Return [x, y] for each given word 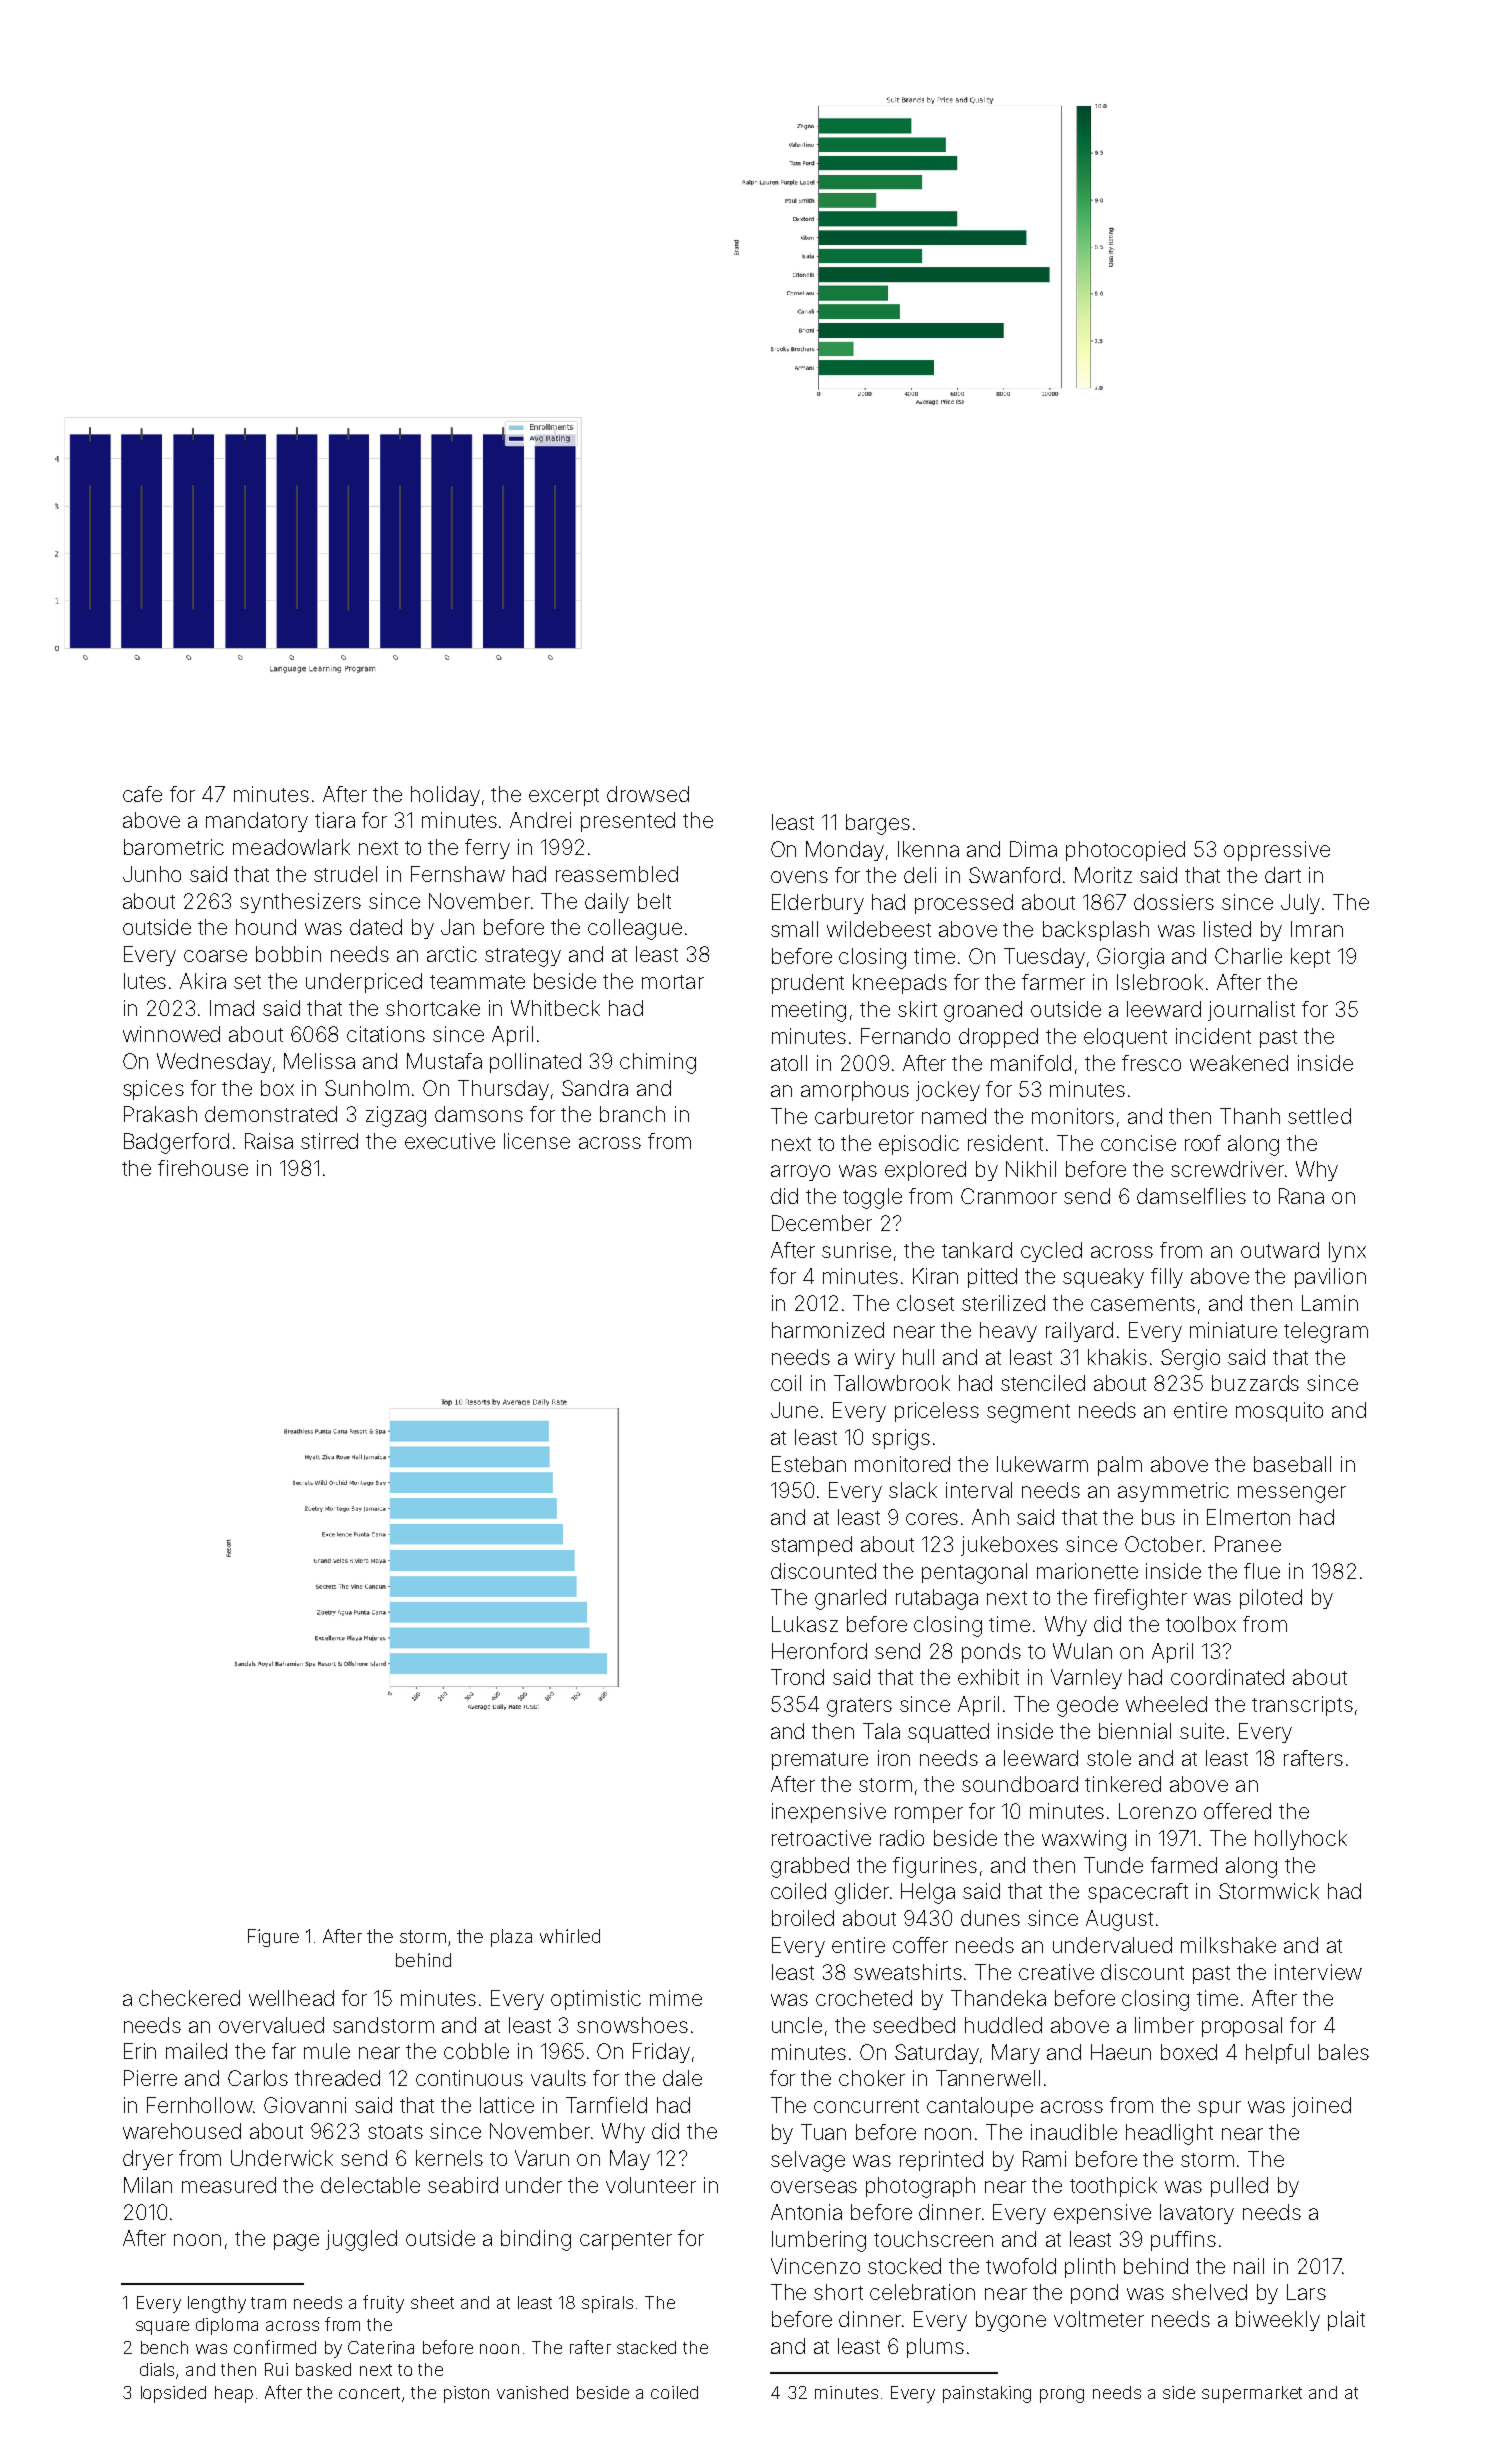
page [296, 2242]
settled [1319, 1116]
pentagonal [974, 1573]
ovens [799, 877]
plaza [511, 1938]
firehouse [203, 1168]
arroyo [800, 1173]
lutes [145, 981]
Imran [1317, 929]
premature [820, 1761]
